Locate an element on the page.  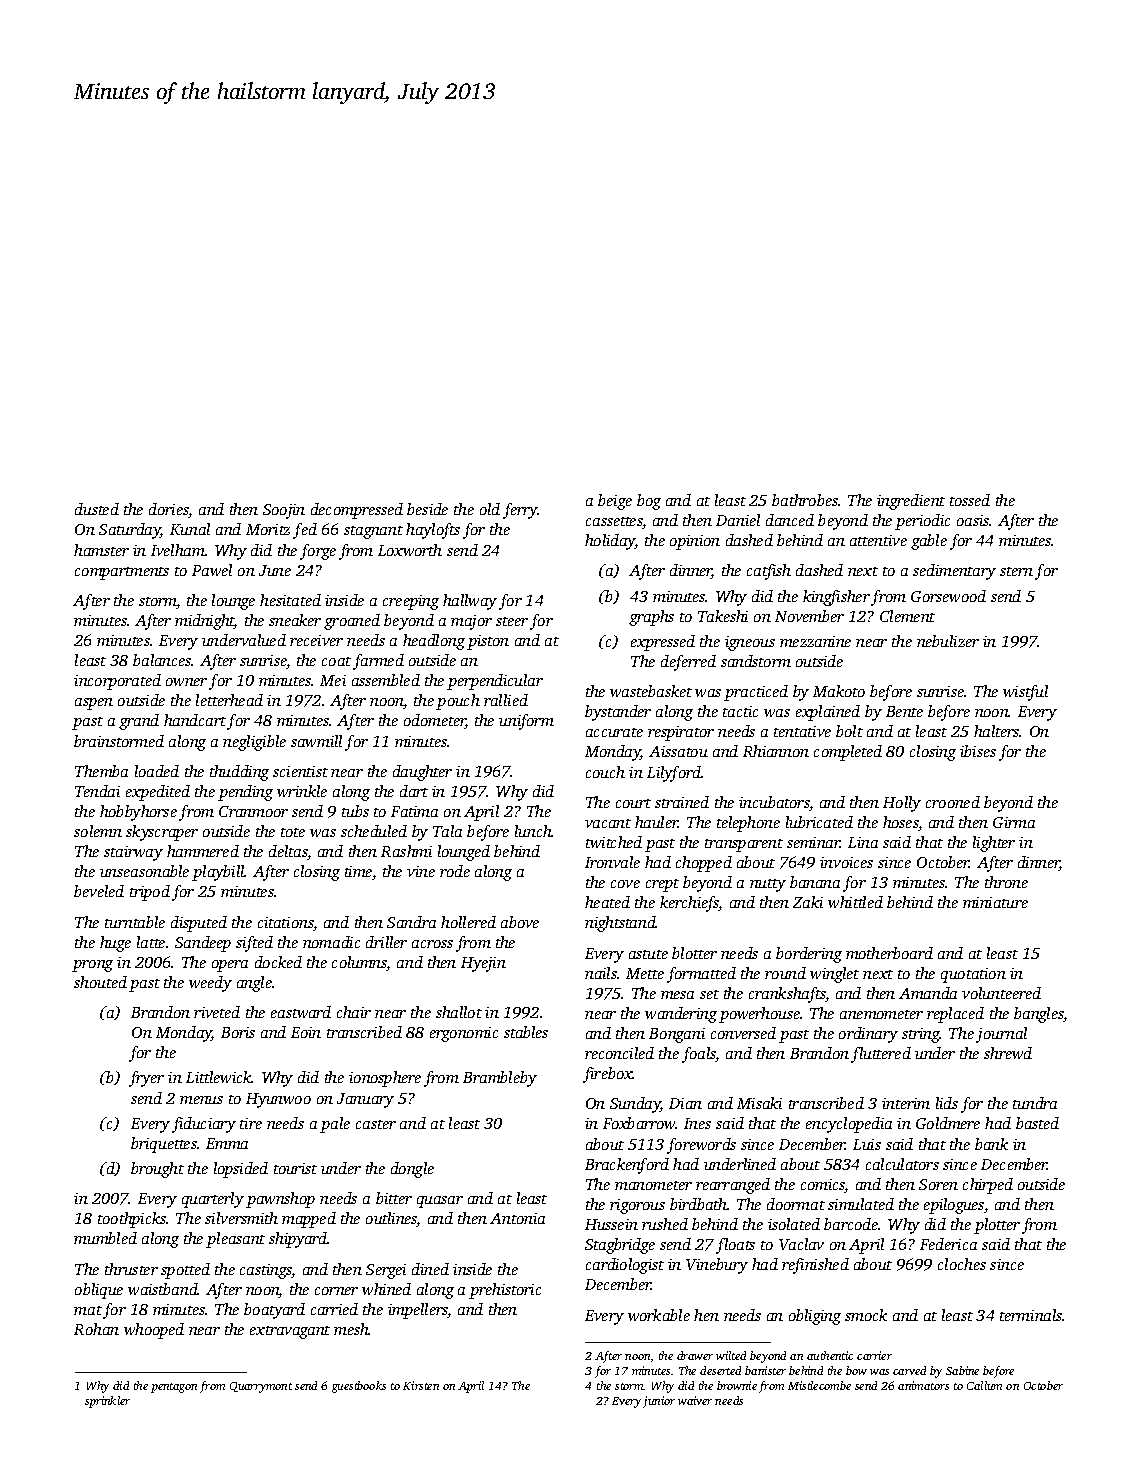
beige is located at coordinates (615, 502).
